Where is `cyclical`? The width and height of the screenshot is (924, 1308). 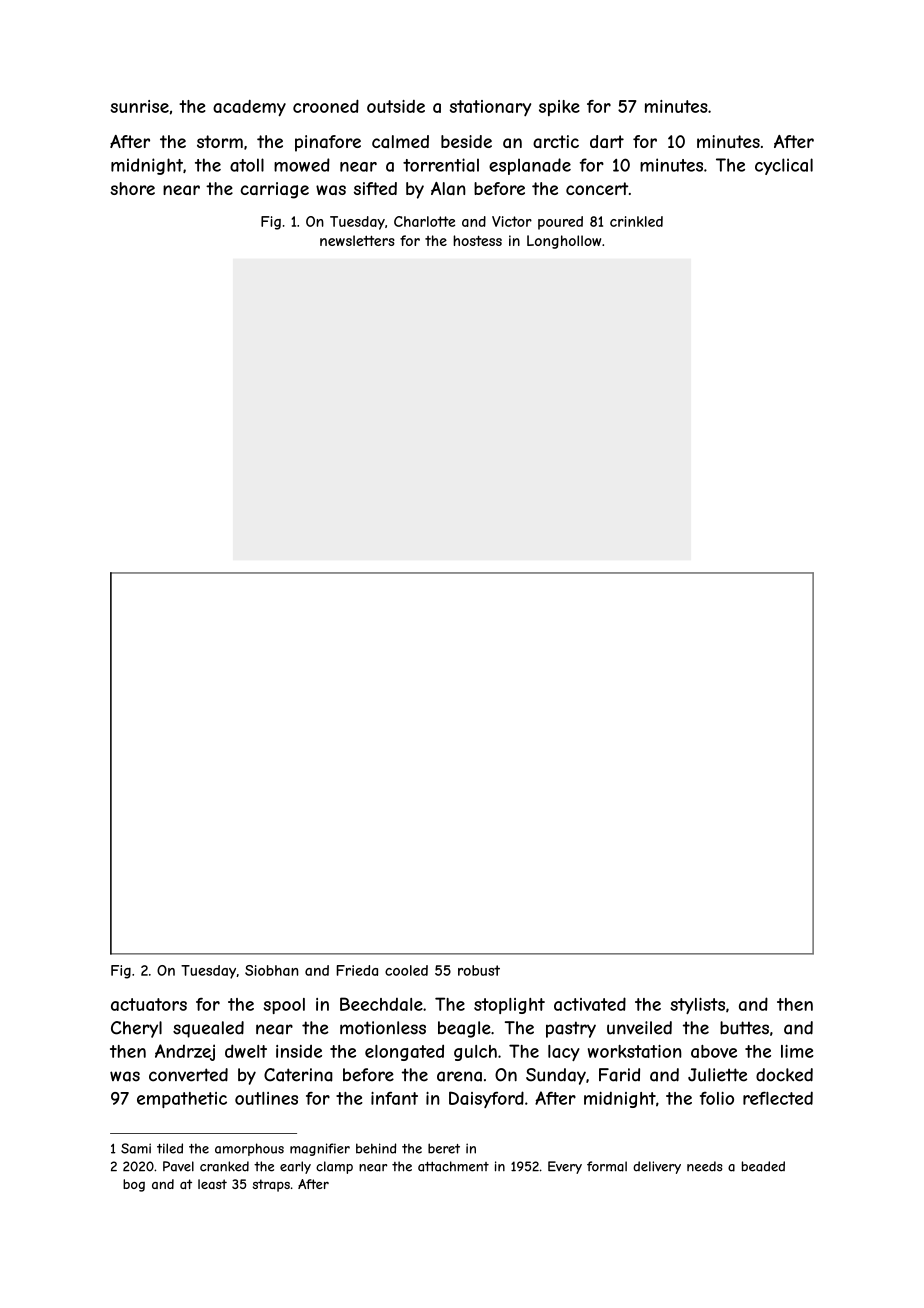
cyclical is located at coordinates (784, 166).
